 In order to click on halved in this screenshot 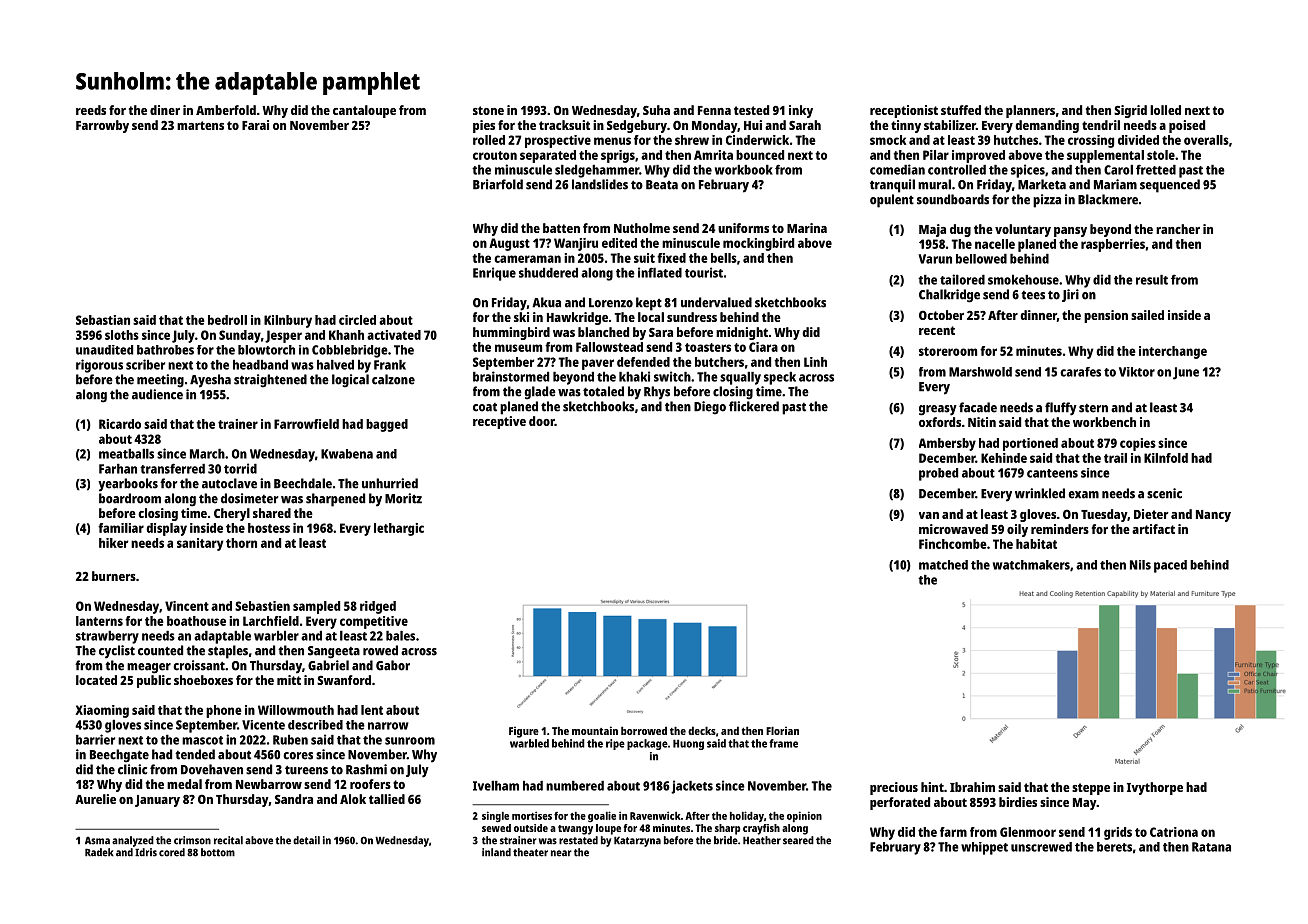, I will do `click(335, 365)`.
